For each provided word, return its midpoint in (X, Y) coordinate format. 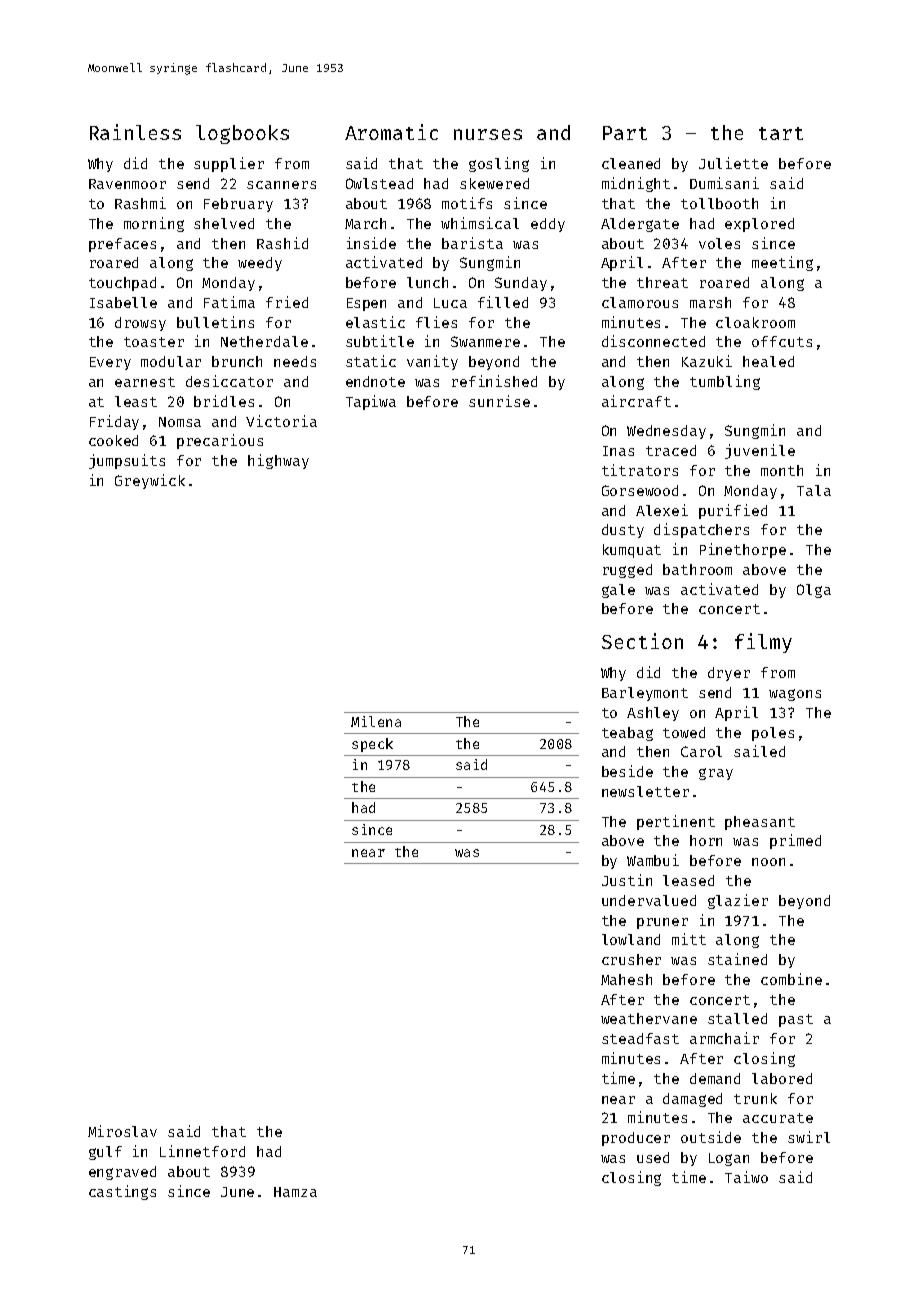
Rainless (135, 132)
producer (636, 1139)
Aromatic (391, 132)
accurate (778, 1118)
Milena (376, 721)
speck (372, 745)
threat (662, 282)
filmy (763, 643)
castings (122, 1192)
